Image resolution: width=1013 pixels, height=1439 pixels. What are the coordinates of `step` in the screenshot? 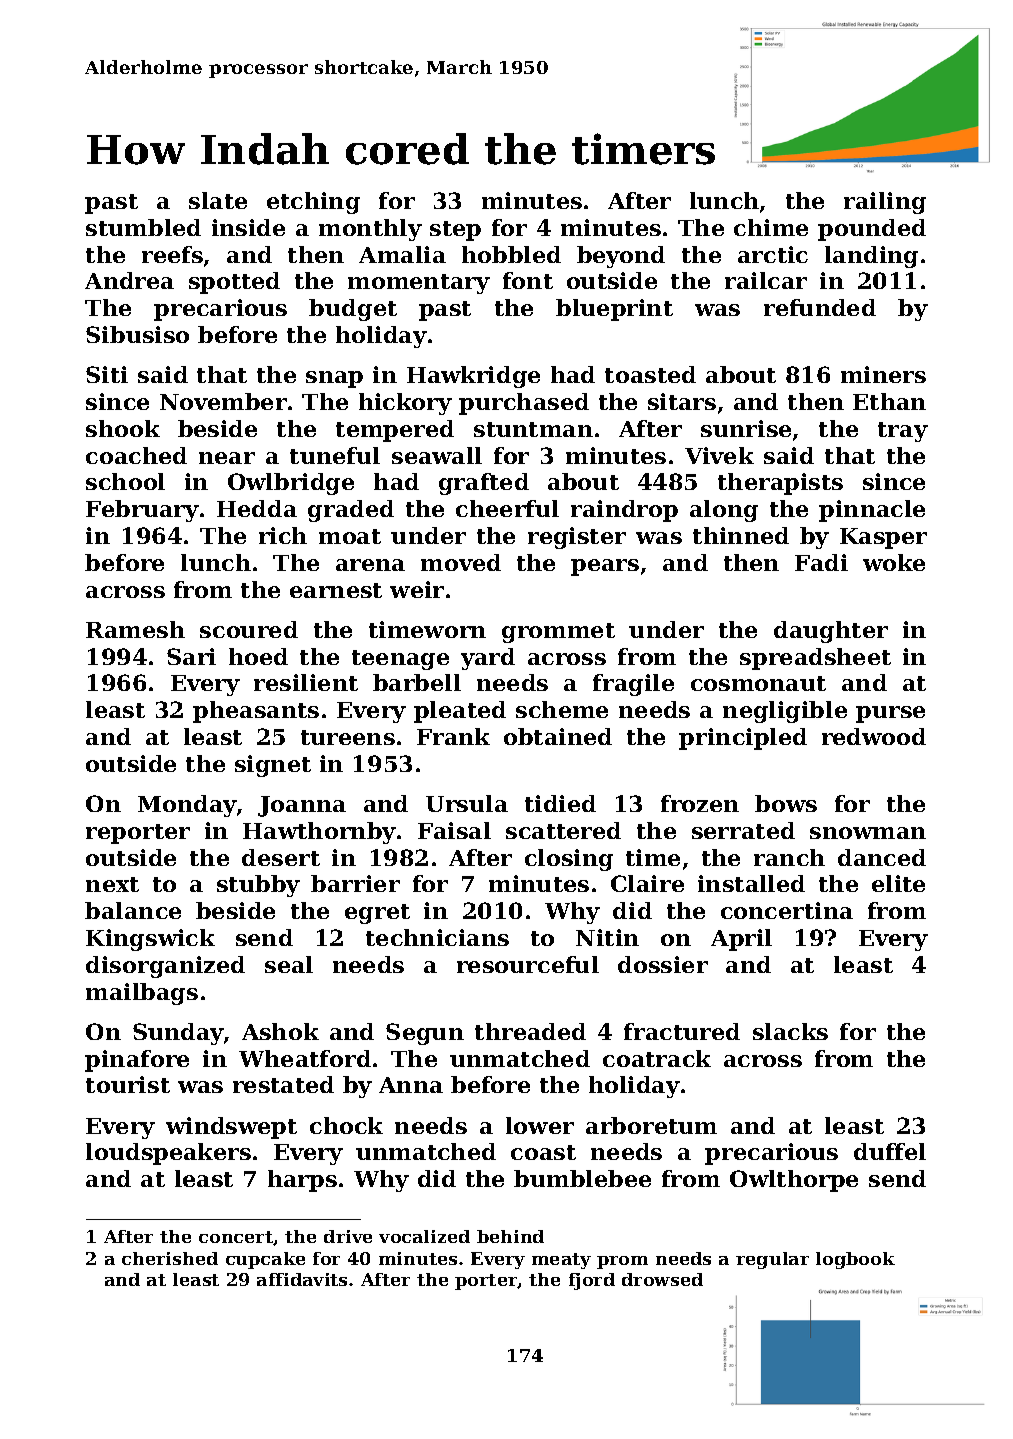 It's located at (455, 231).
